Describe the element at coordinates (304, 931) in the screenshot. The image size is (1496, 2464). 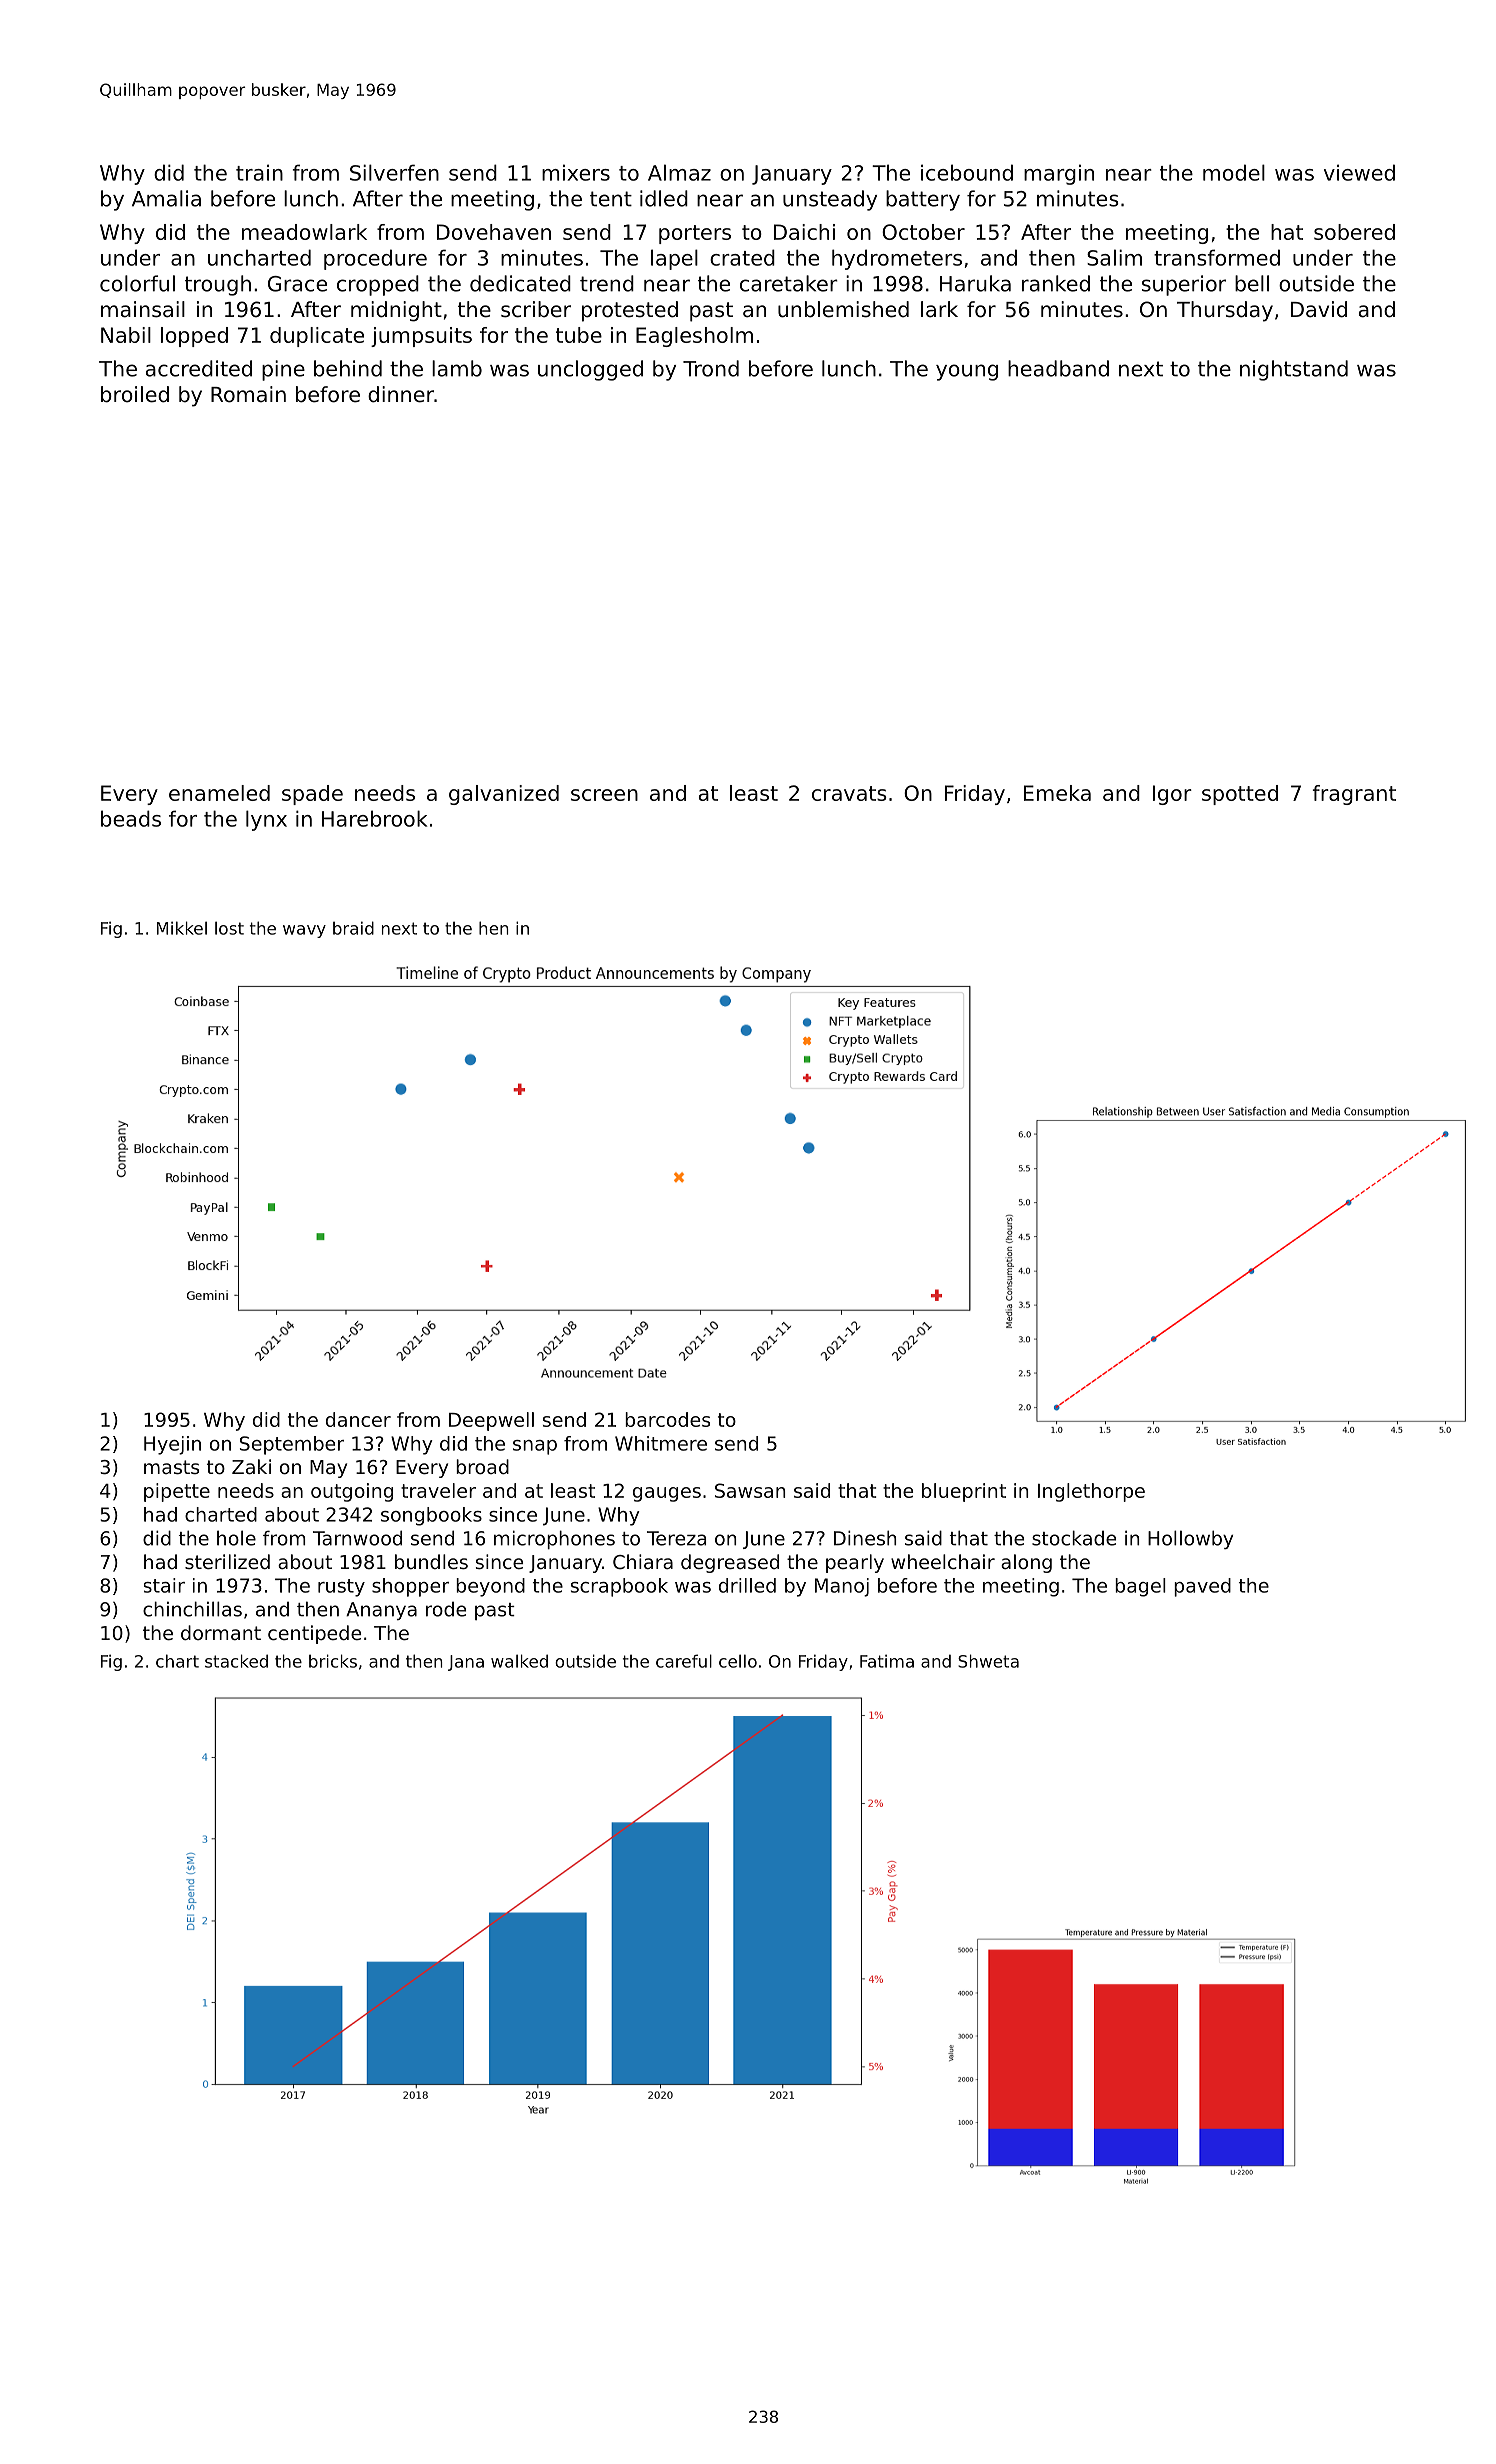
I see `wavy` at that location.
